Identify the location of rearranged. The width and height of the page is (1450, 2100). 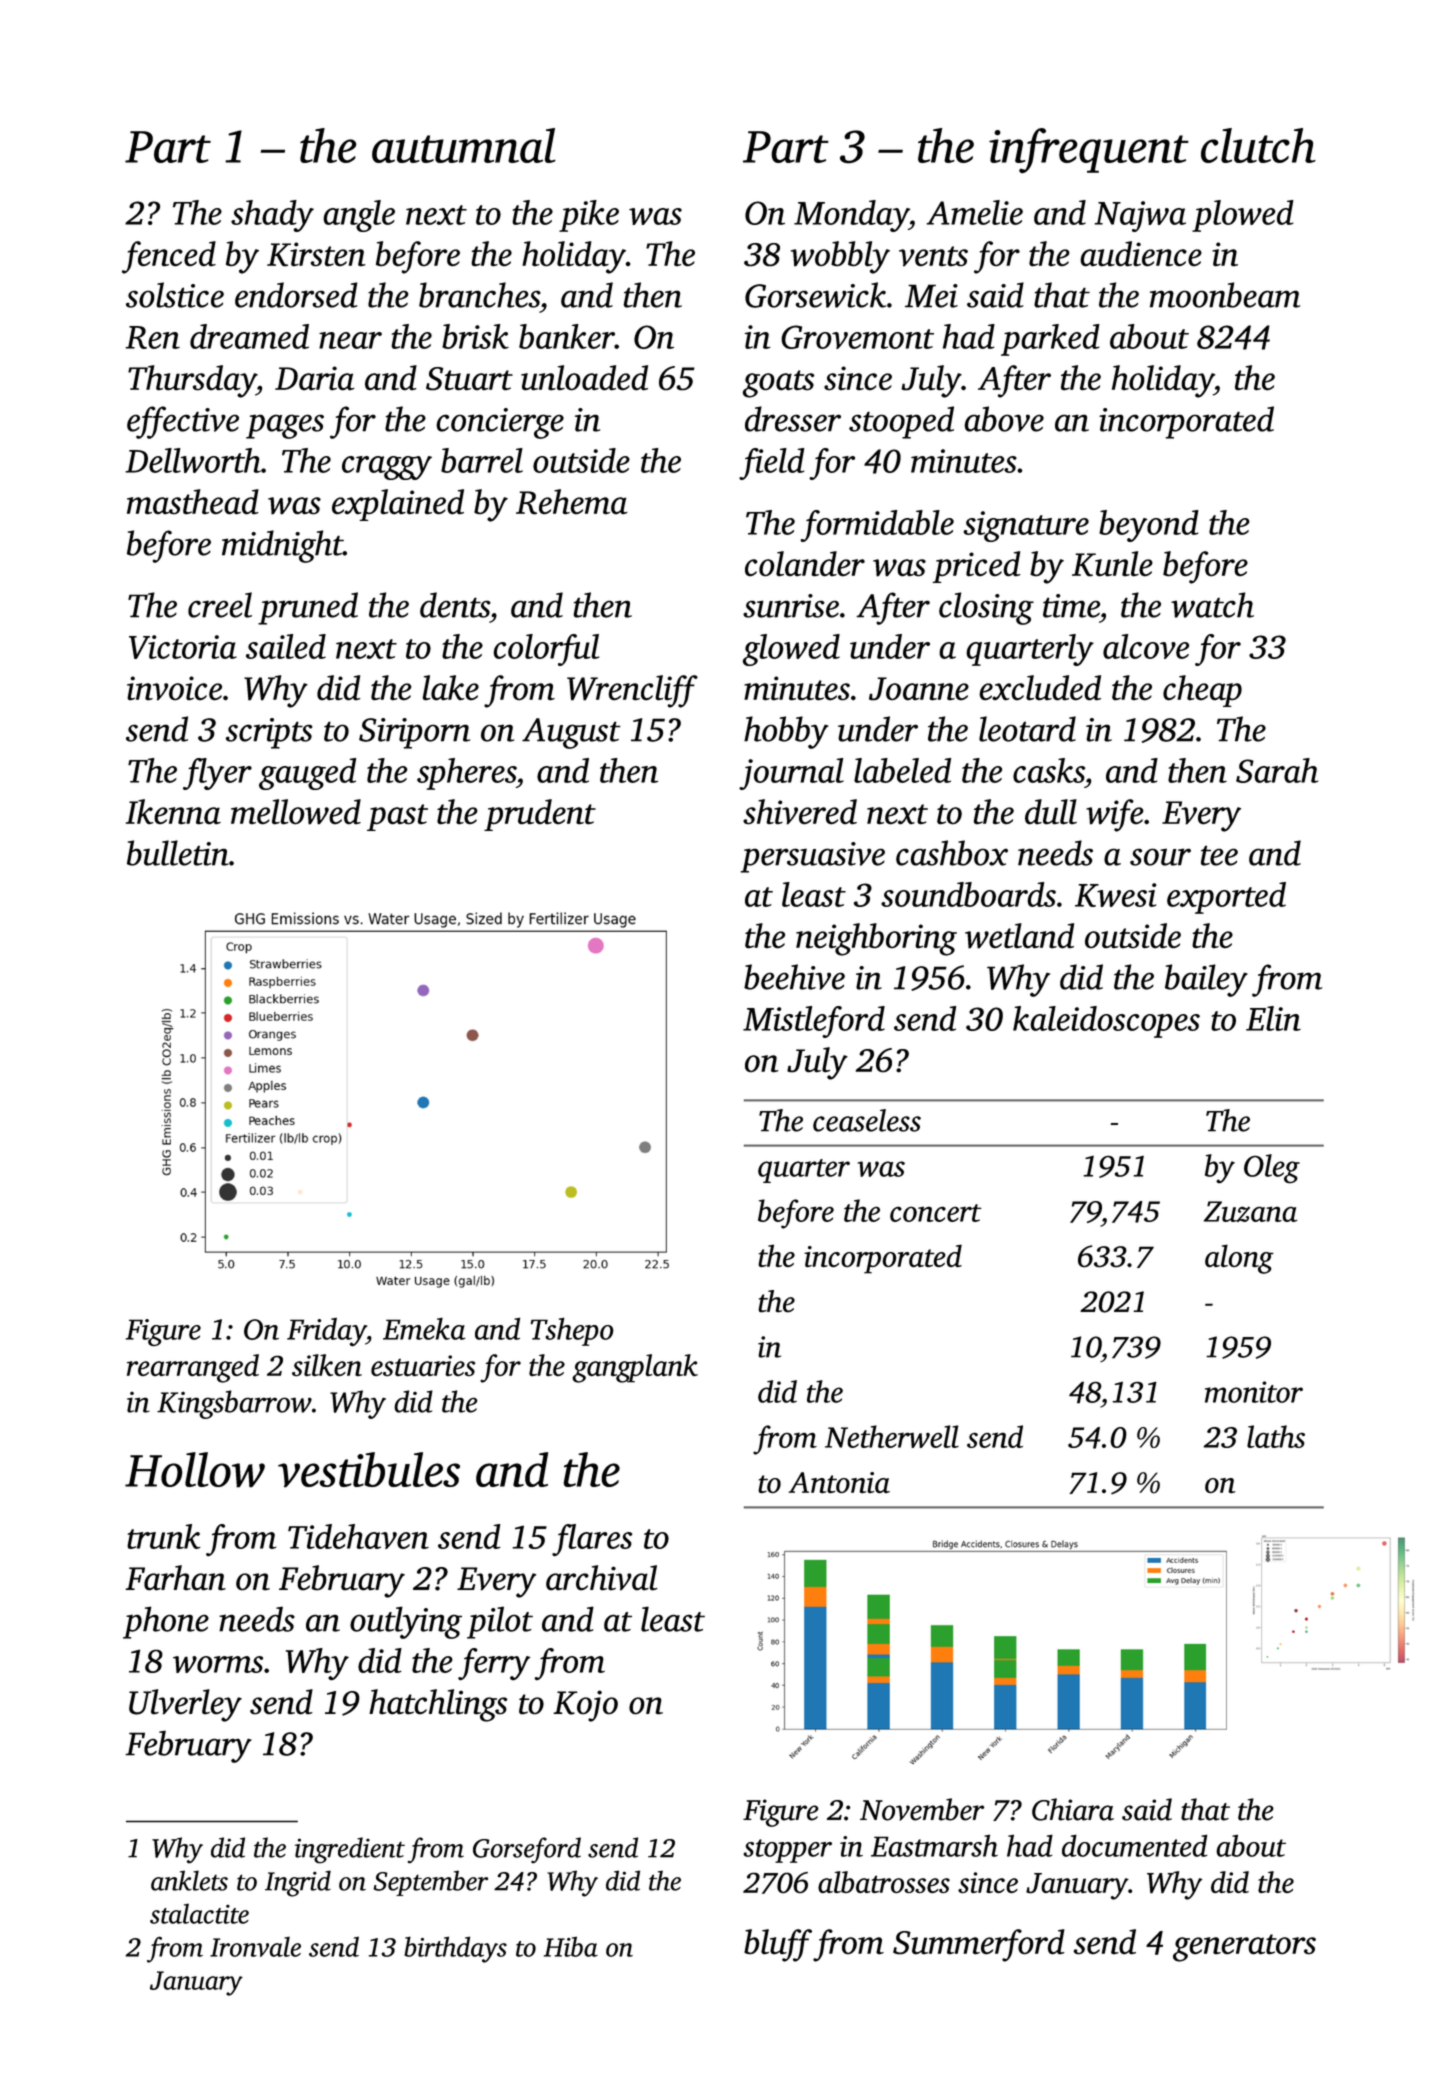
(193, 1368).
